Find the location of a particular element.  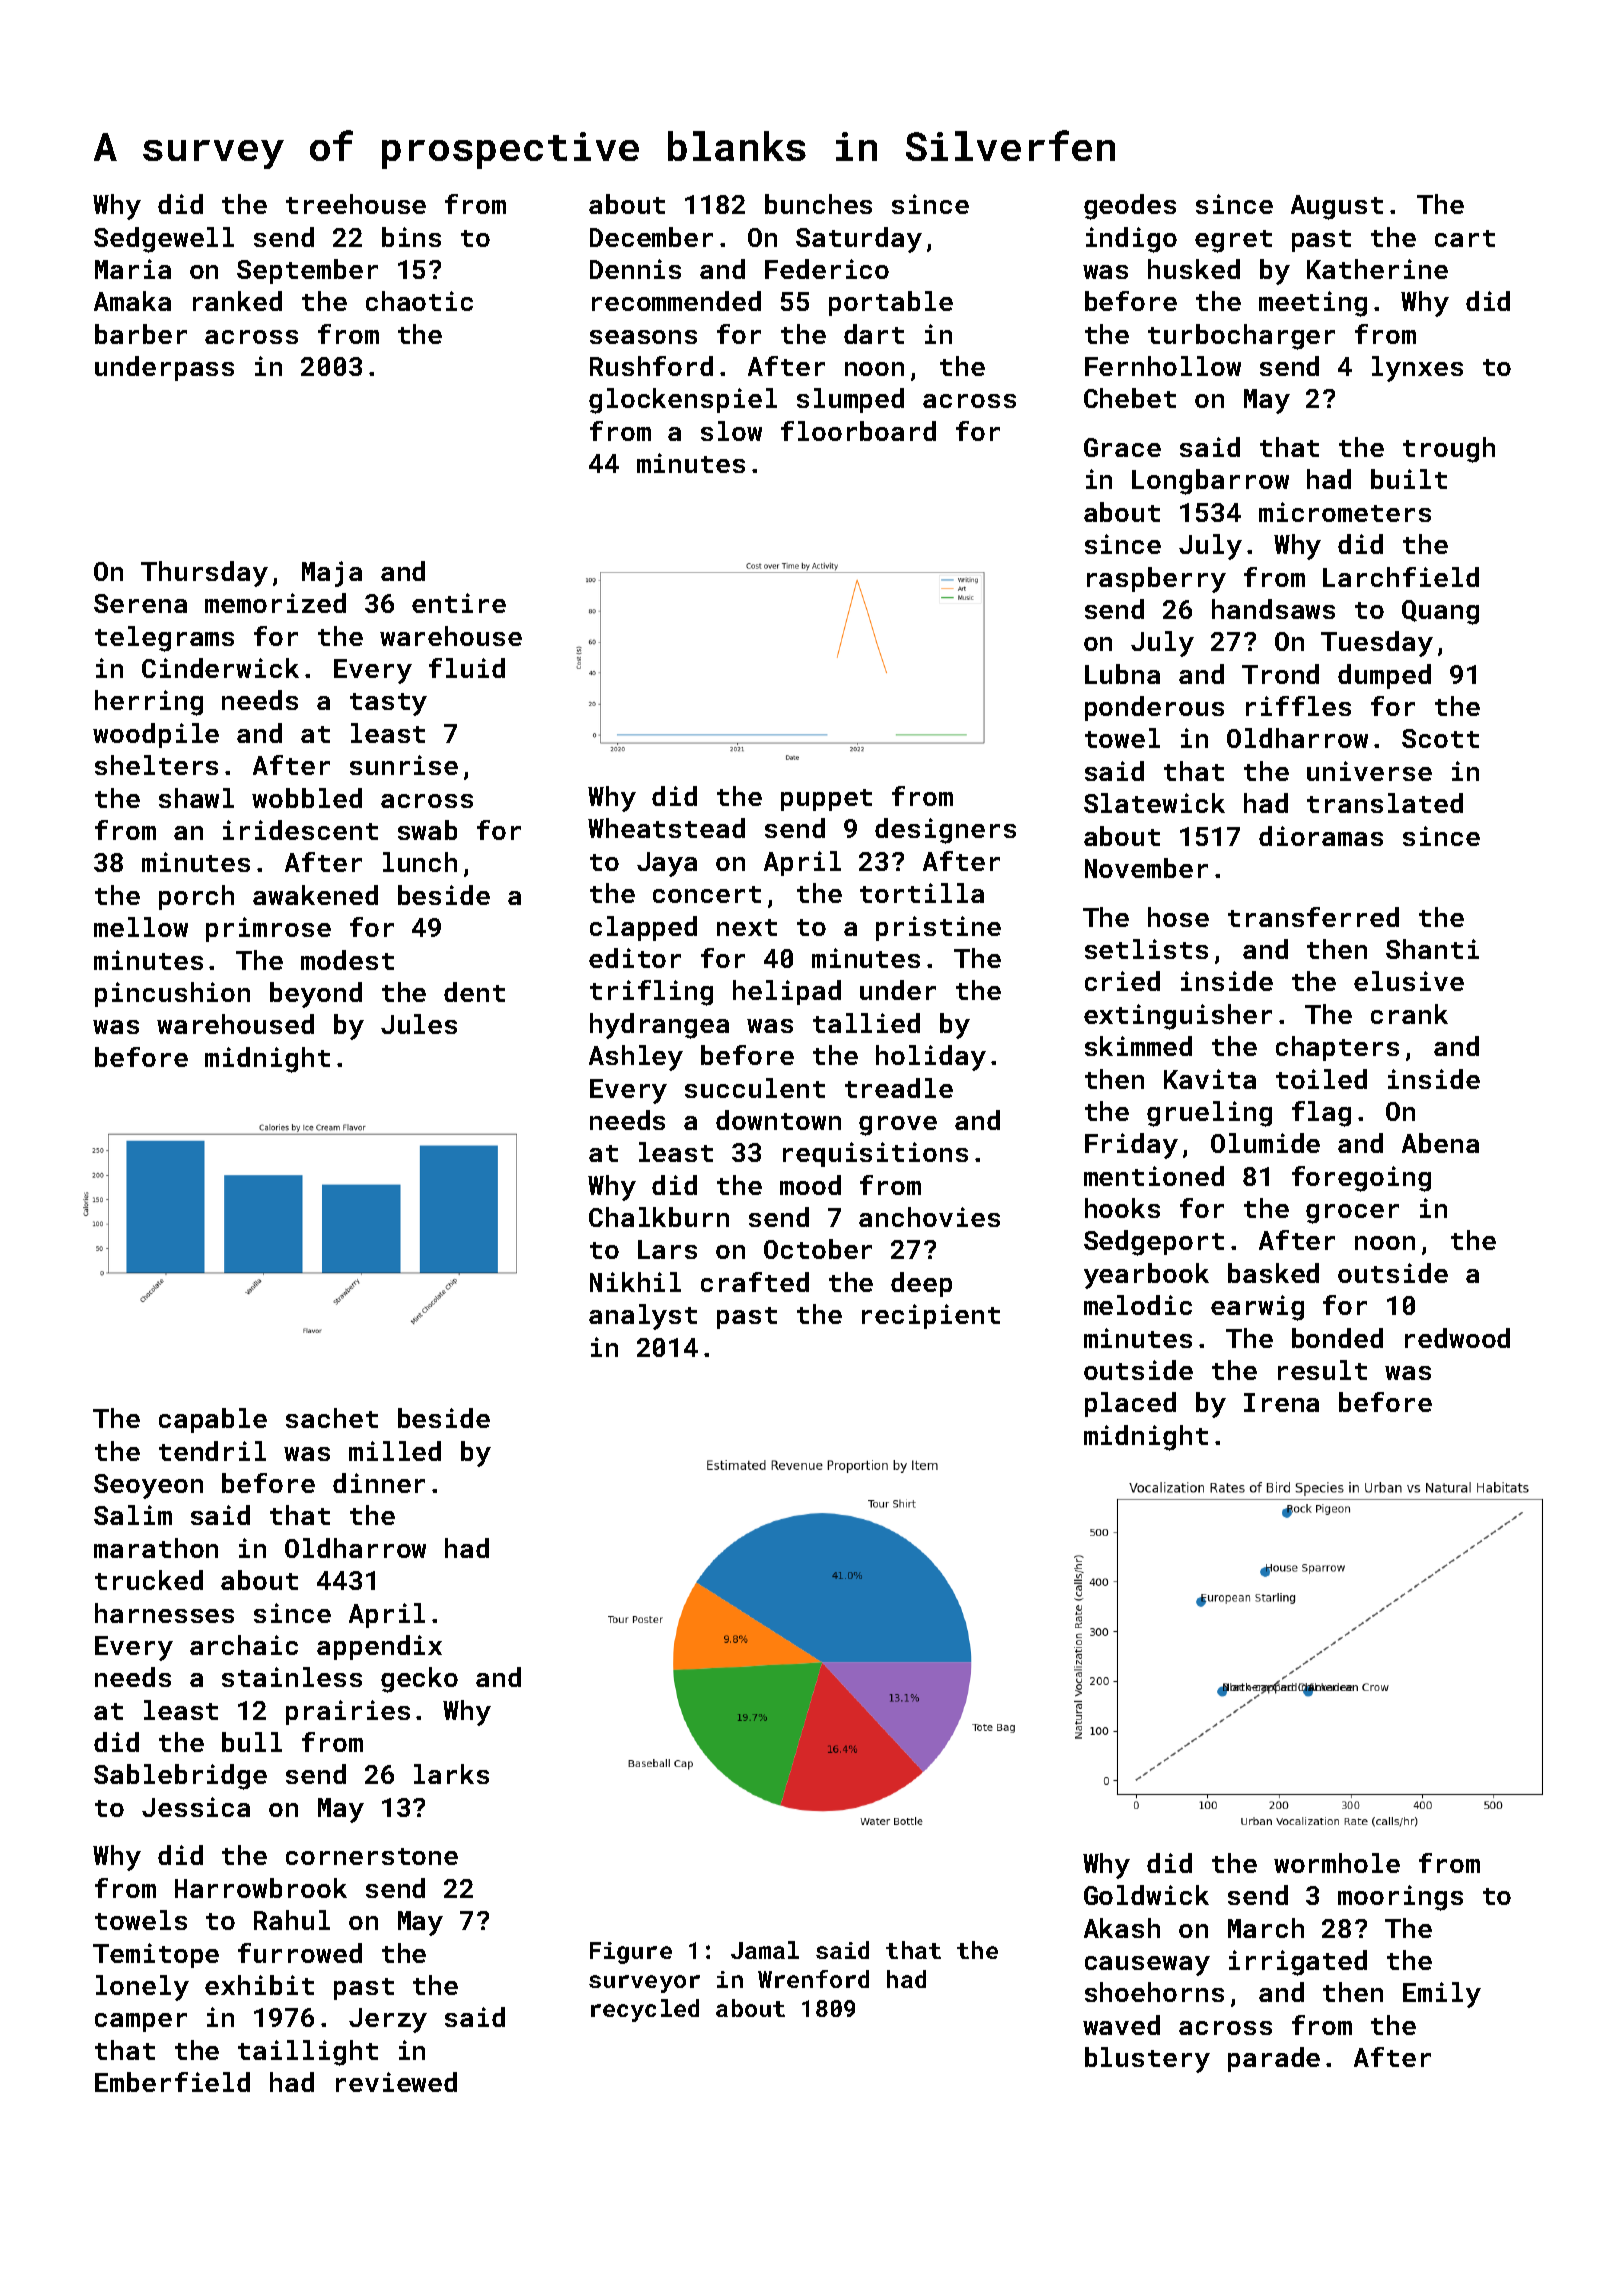

Sablebridge is located at coordinates (180, 1777).
